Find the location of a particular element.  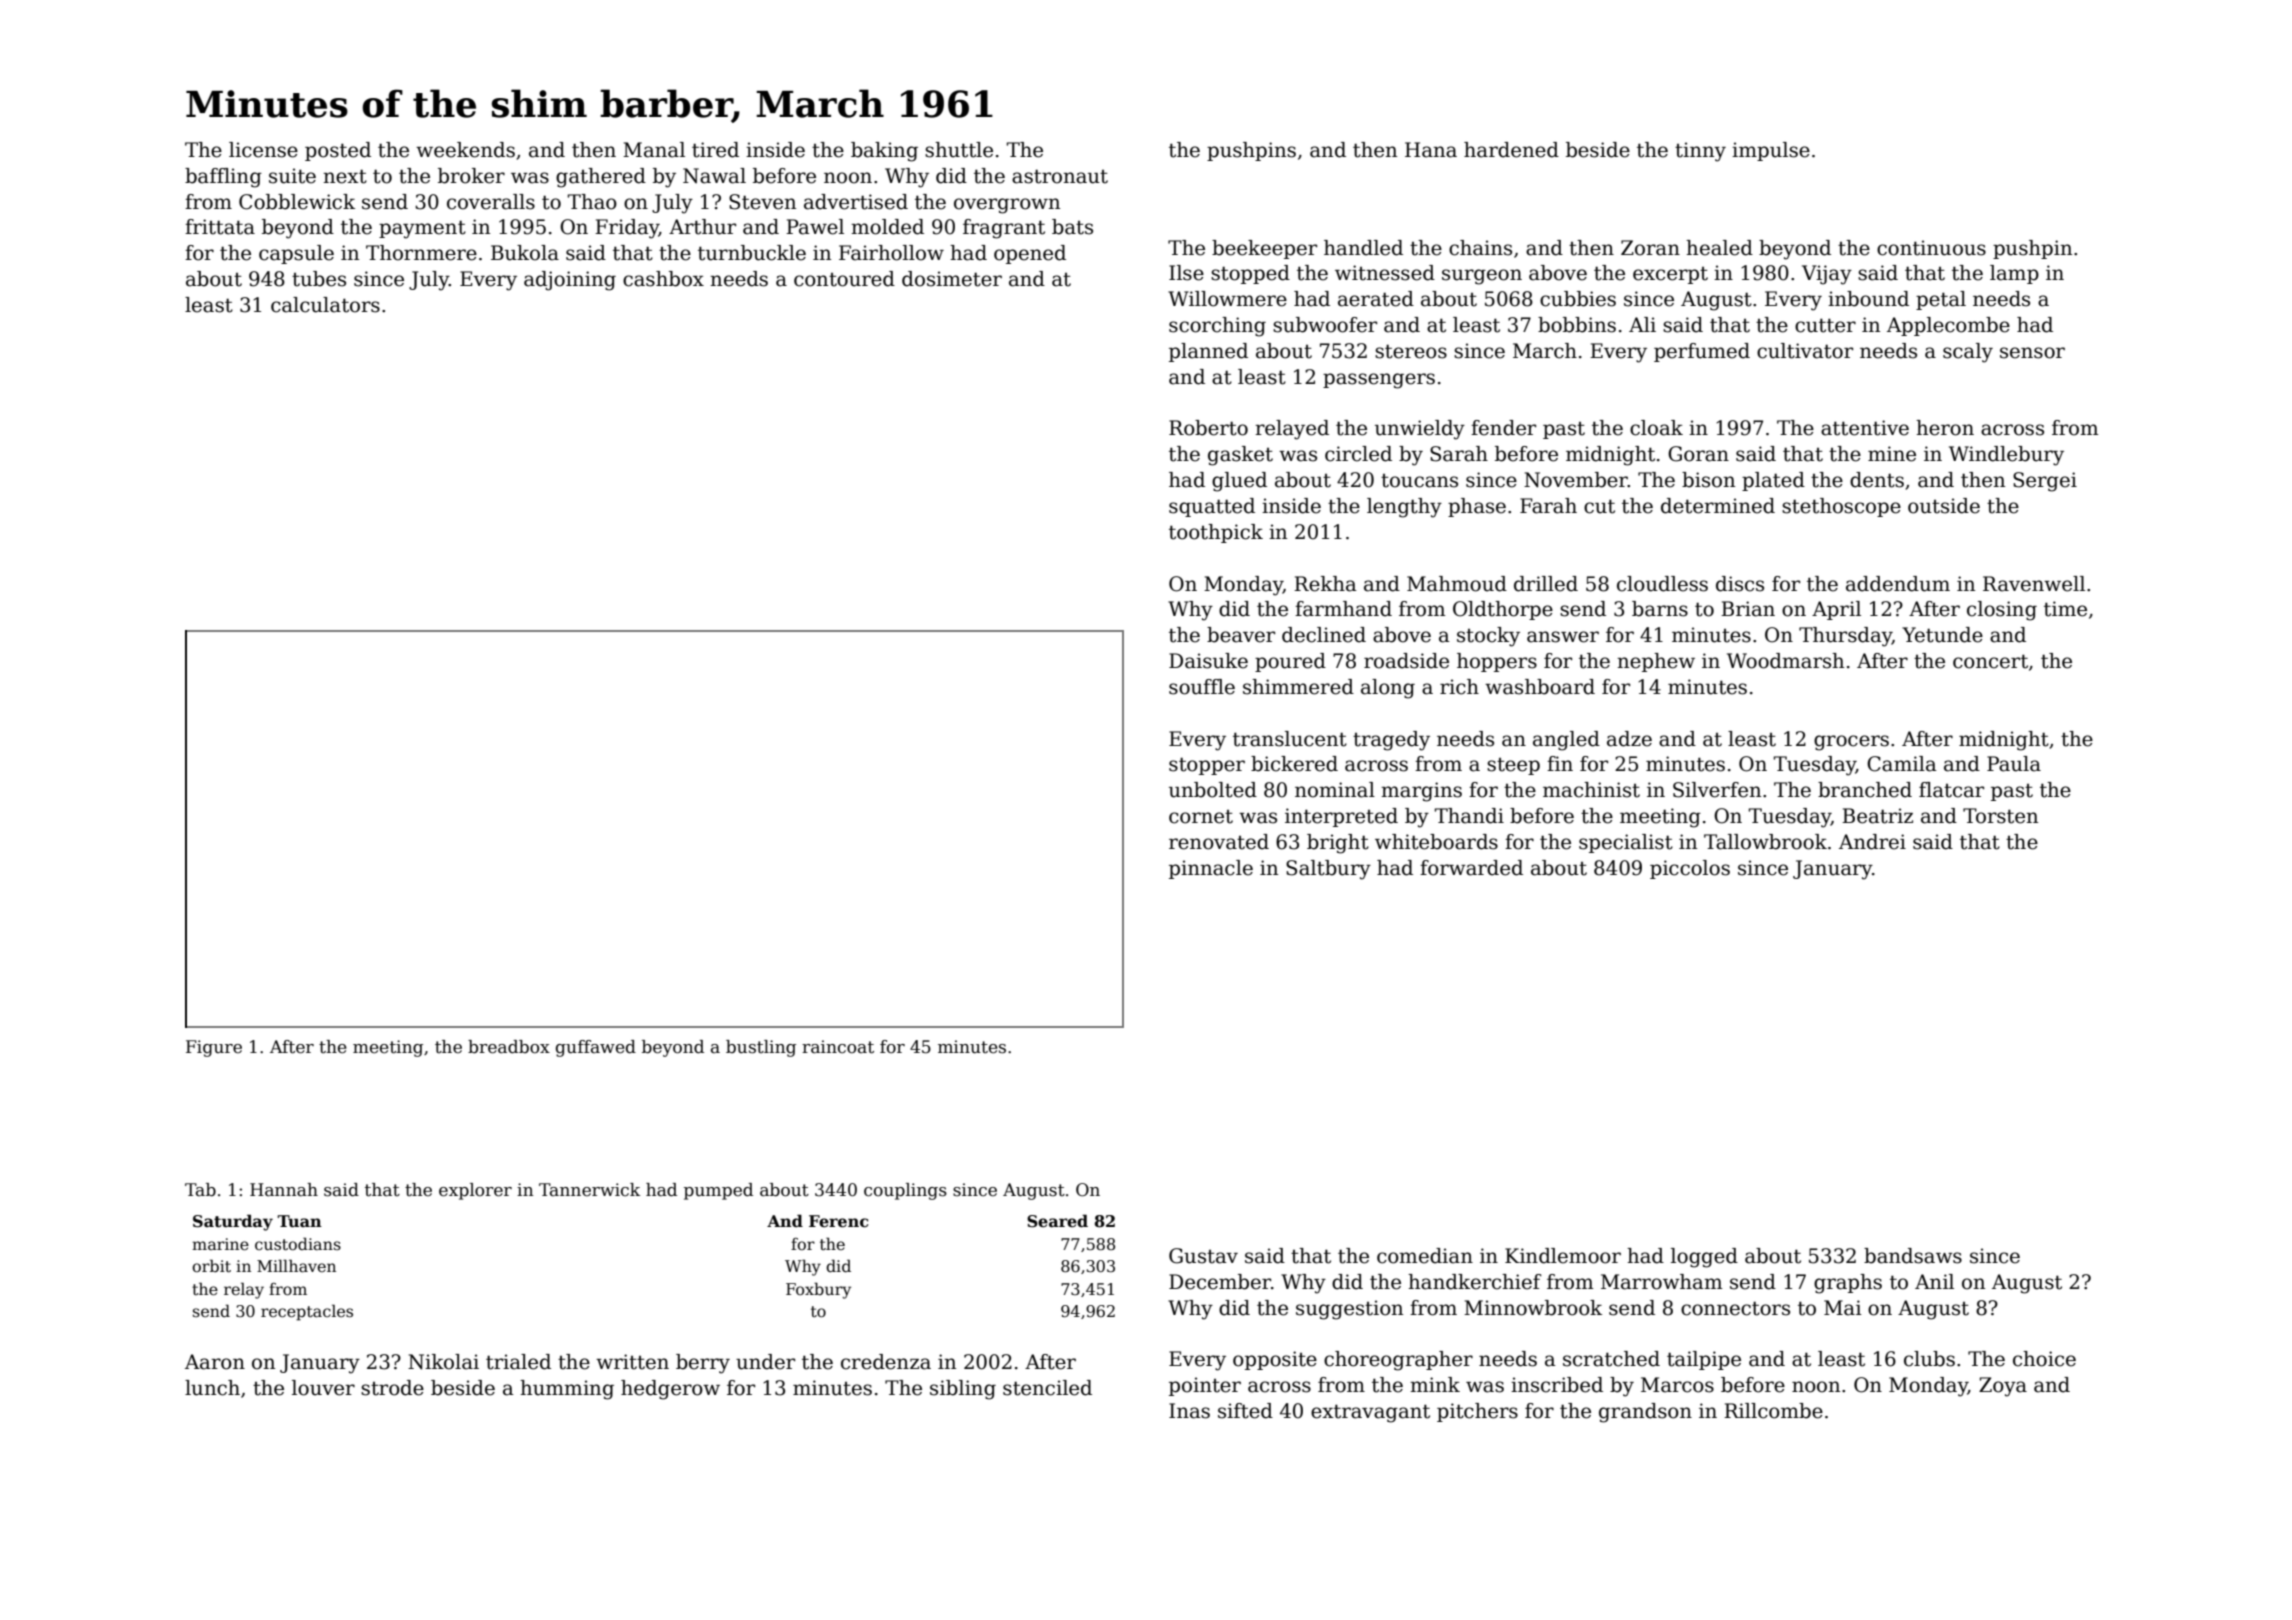

Nikolai is located at coordinates (443, 1362).
